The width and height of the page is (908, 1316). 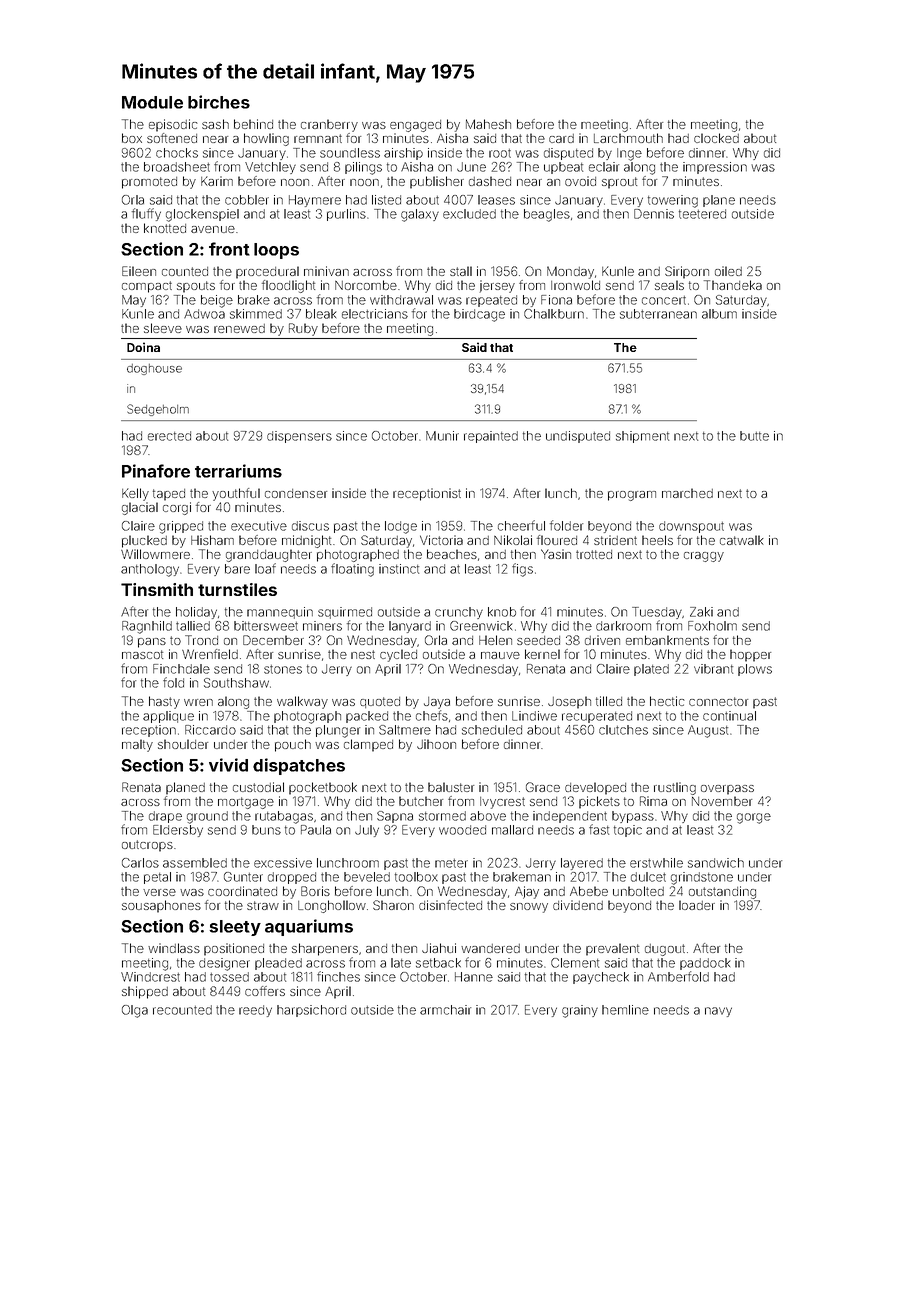 What do you see at coordinates (575, 285) in the page?
I see `Ironwold` at bounding box center [575, 285].
